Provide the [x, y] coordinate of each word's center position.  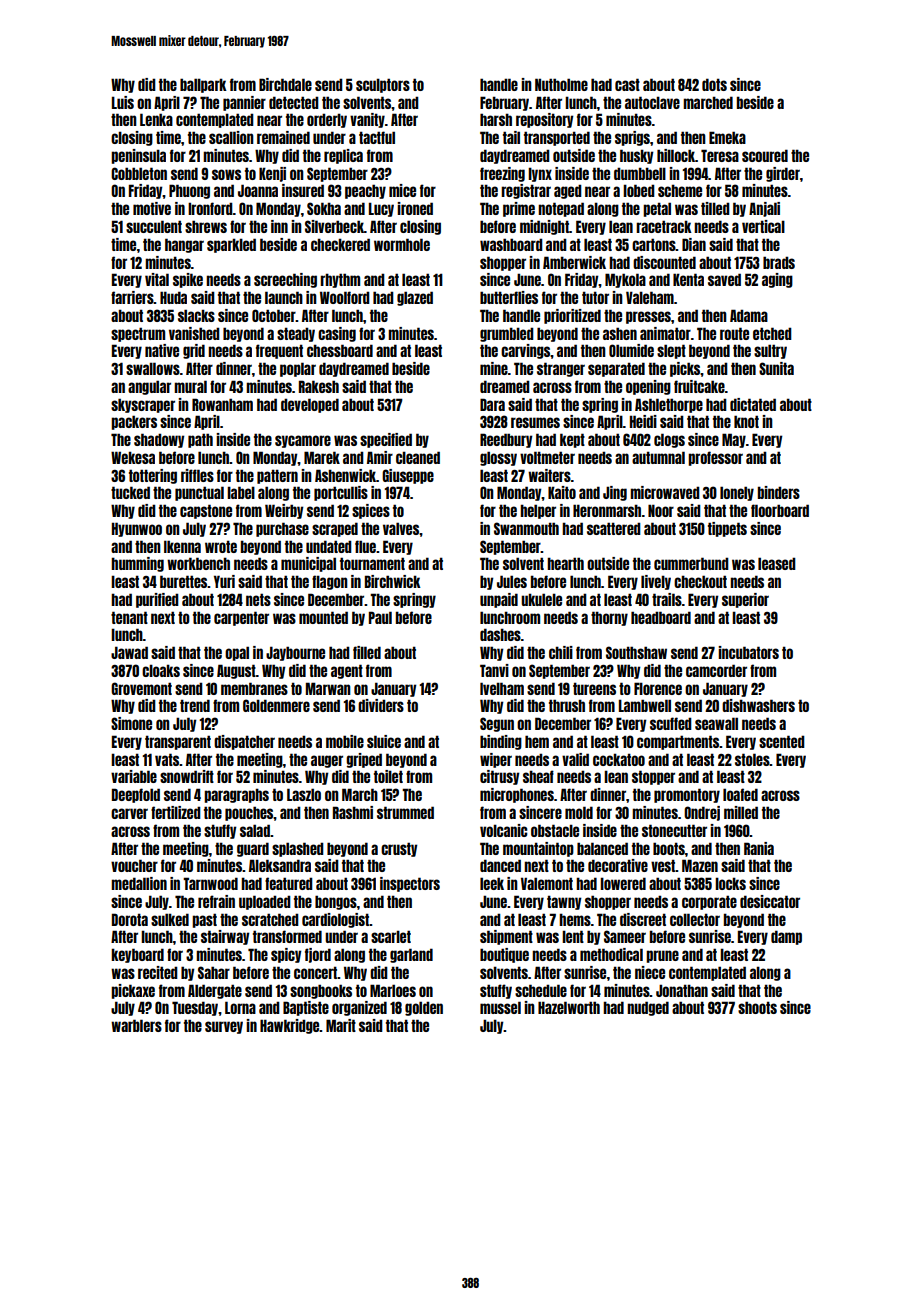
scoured [765, 155]
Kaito [562, 492]
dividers [381, 705]
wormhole [402, 244]
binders [779, 492]
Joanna [258, 190]
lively [656, 582]
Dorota [130, 919]
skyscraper [143, 405]
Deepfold [136, 795]
